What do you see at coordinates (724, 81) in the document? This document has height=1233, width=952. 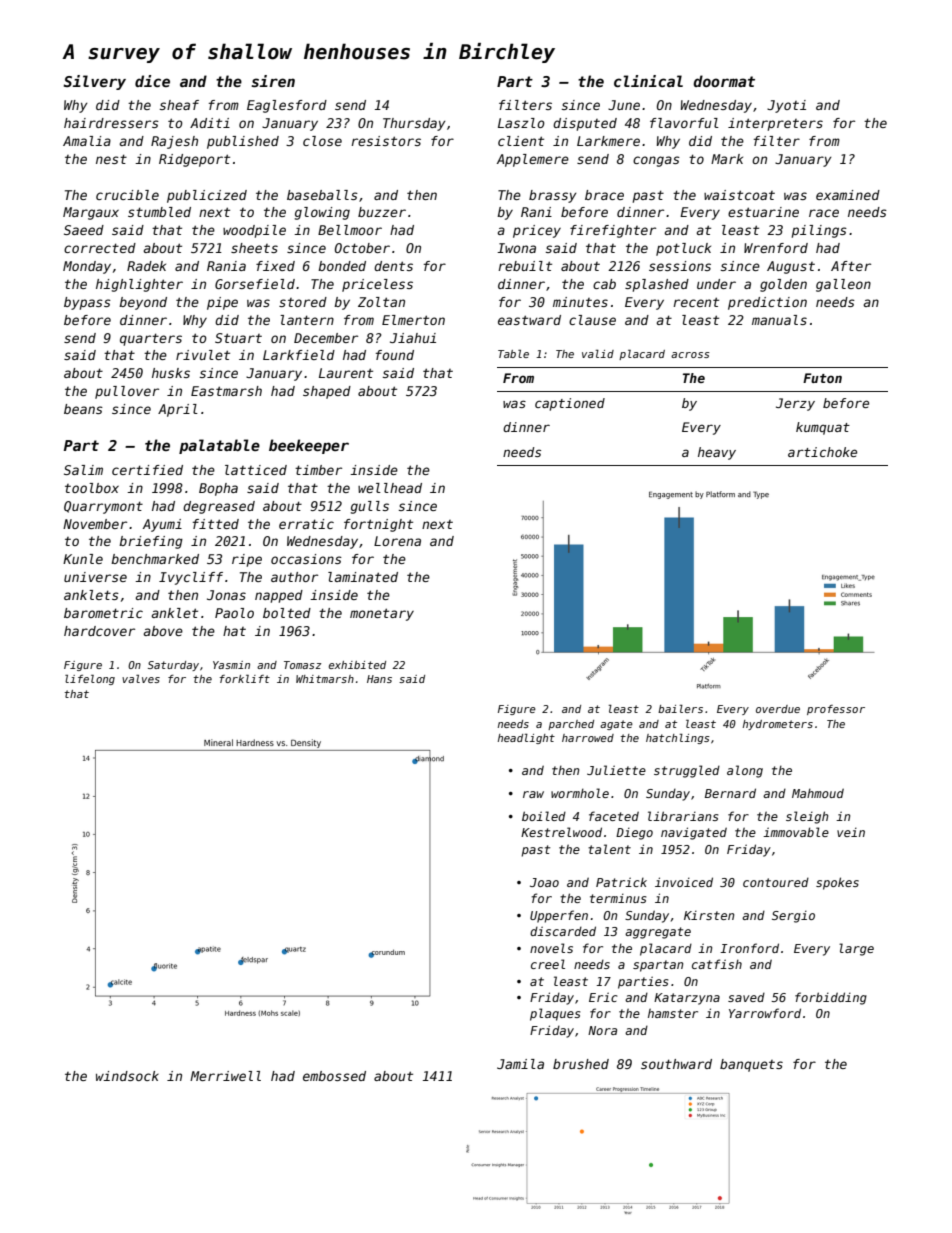 I see `doormat` at bounding box center [724, 81].
